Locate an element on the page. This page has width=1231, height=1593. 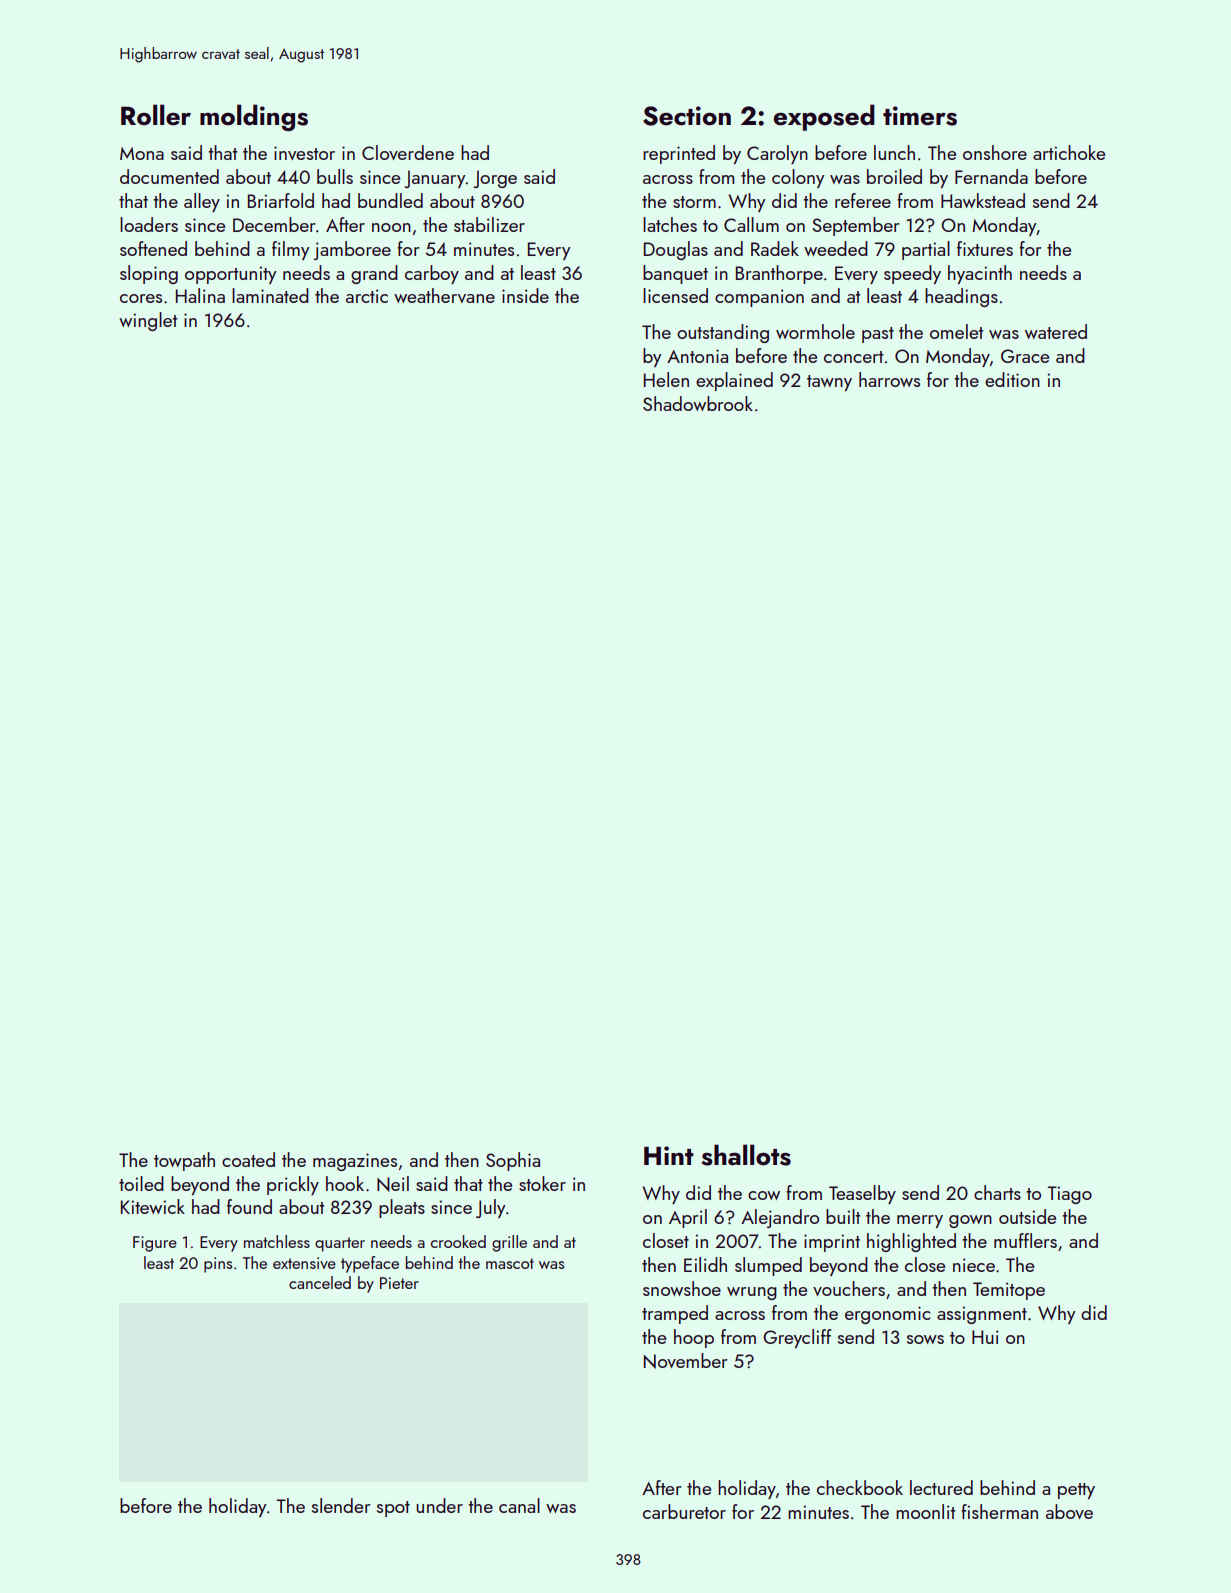
snowshoe is located at coordinates (682, 1288).
